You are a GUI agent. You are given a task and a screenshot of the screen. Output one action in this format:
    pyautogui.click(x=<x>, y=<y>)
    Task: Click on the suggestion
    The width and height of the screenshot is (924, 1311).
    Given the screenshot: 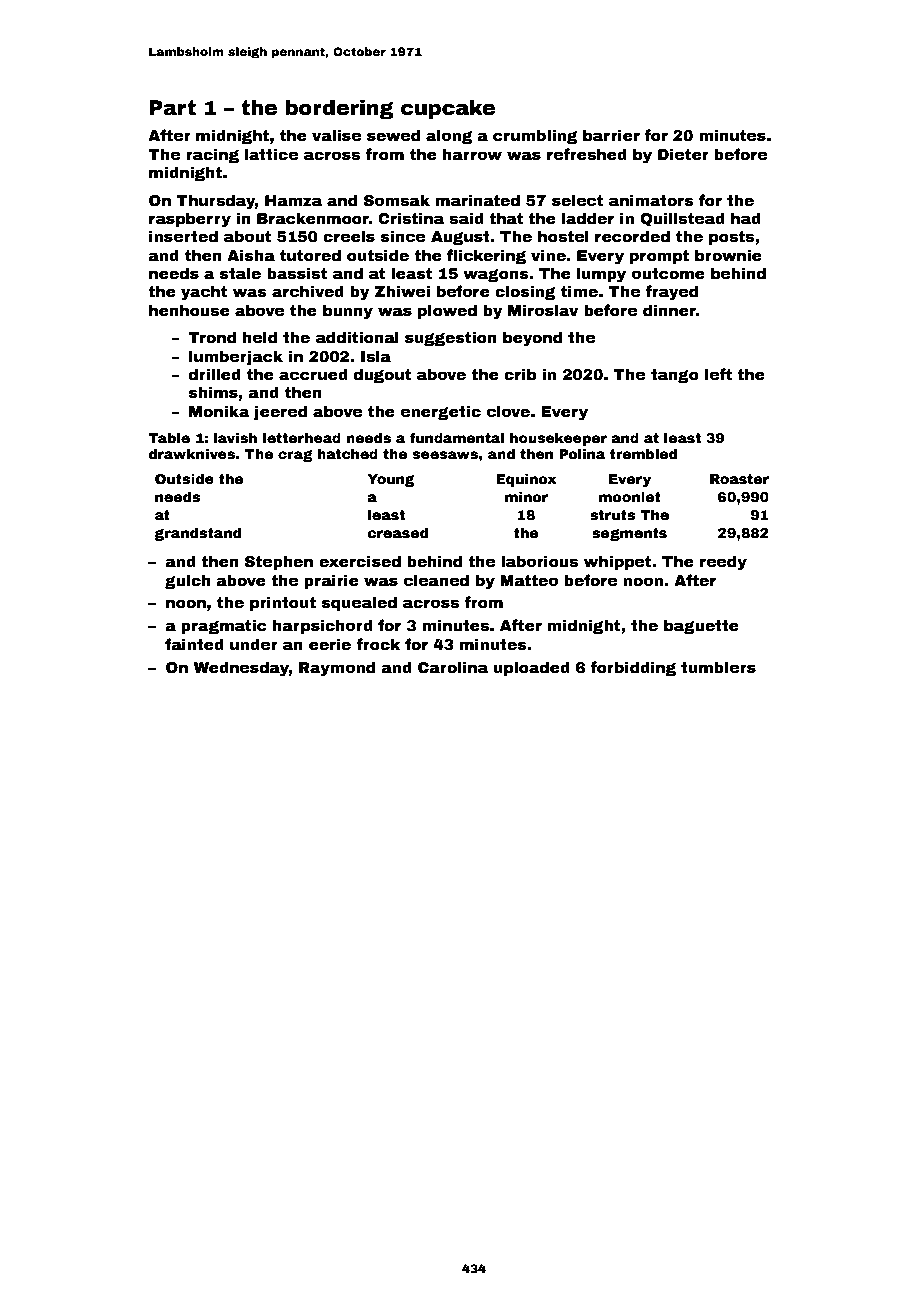 What is the action you would take?
    pyautogui.click(x=451, y=338)
